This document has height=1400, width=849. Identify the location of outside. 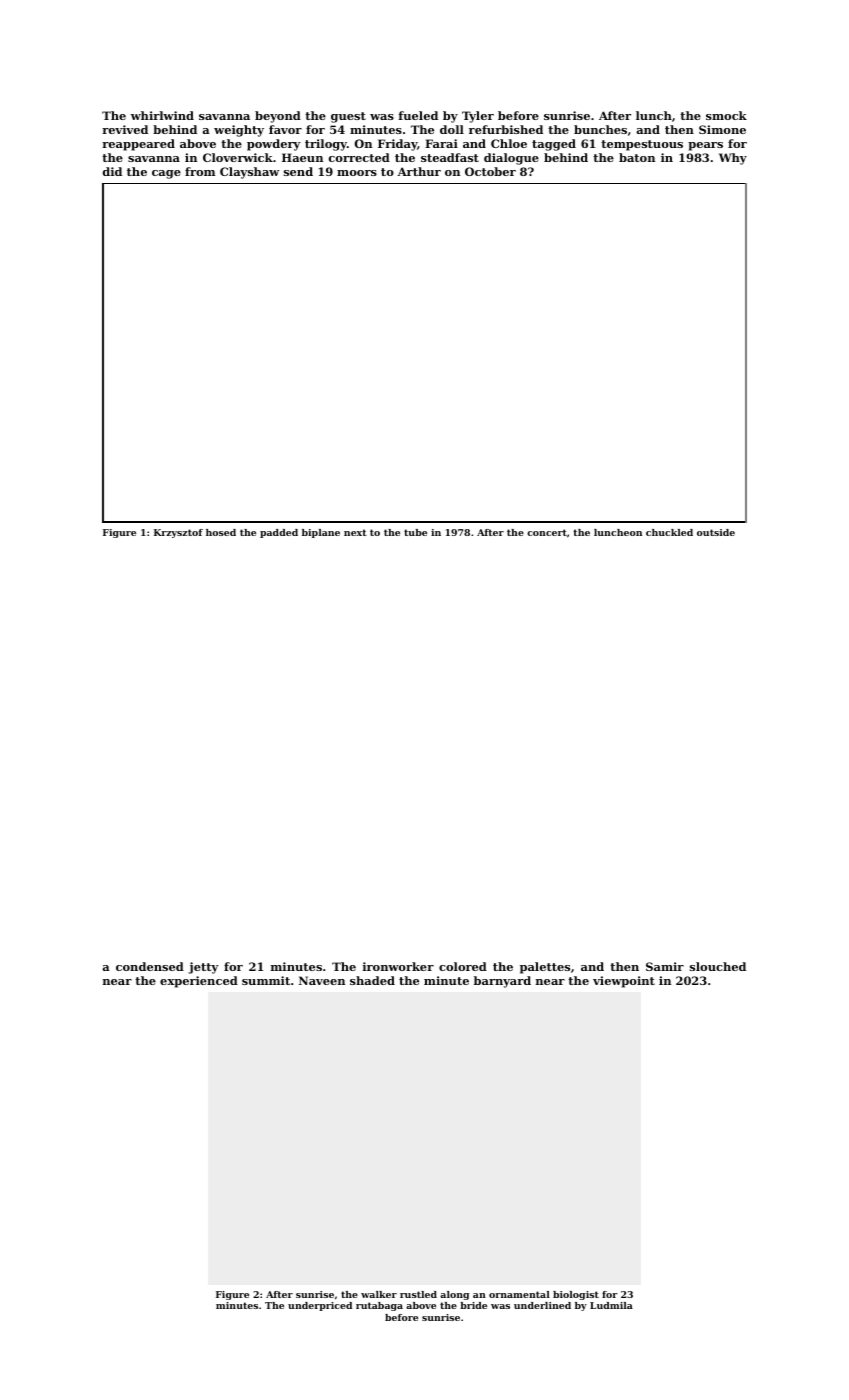
(716, 532).
